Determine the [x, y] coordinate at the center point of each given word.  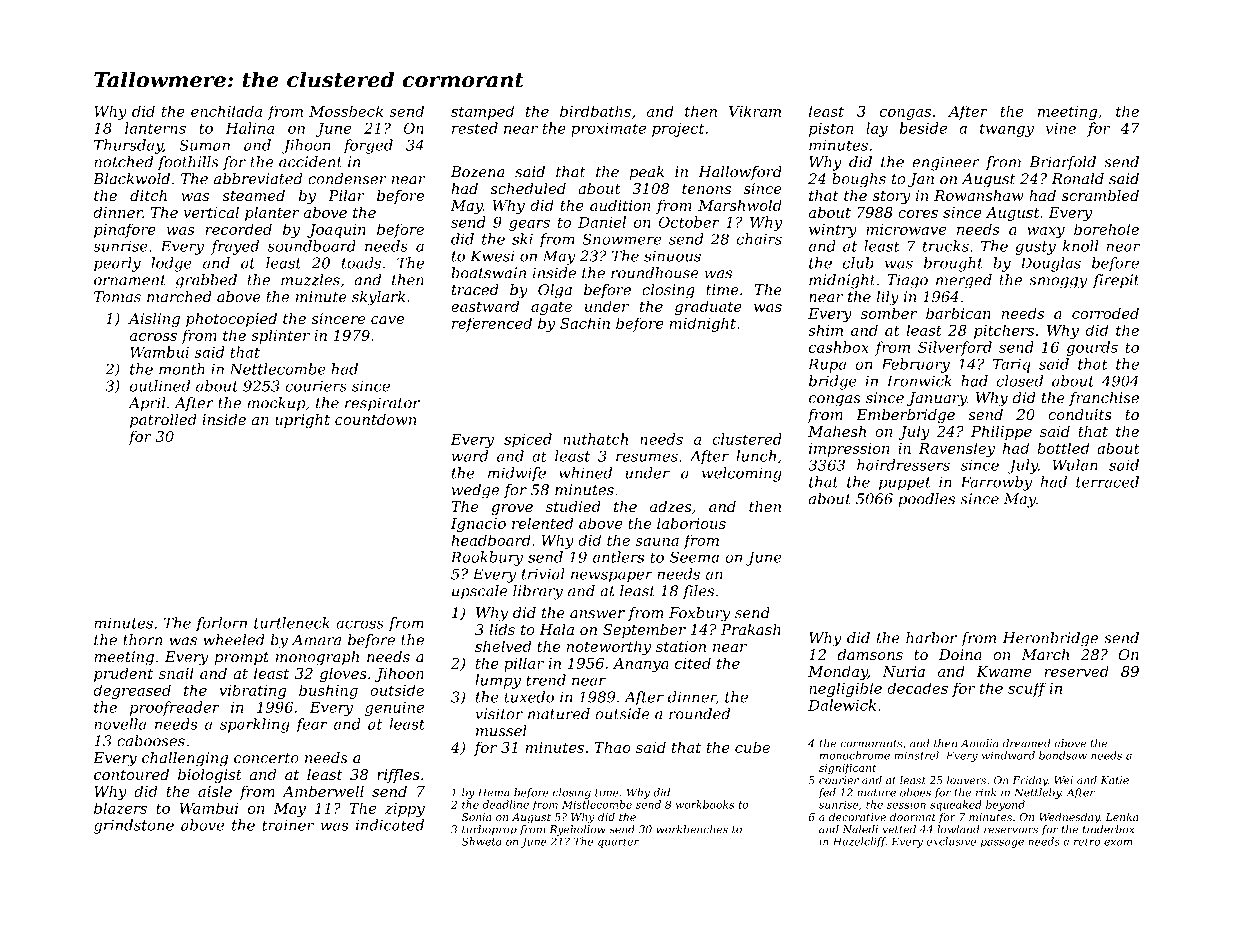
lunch [756, 456]
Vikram [755, 111]
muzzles [310, 280]
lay [877, 129]
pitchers [1004, 331]
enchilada [226, 111]
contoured [131, 774]
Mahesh [837, 431]
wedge [475, 491]
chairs [759, 239]
